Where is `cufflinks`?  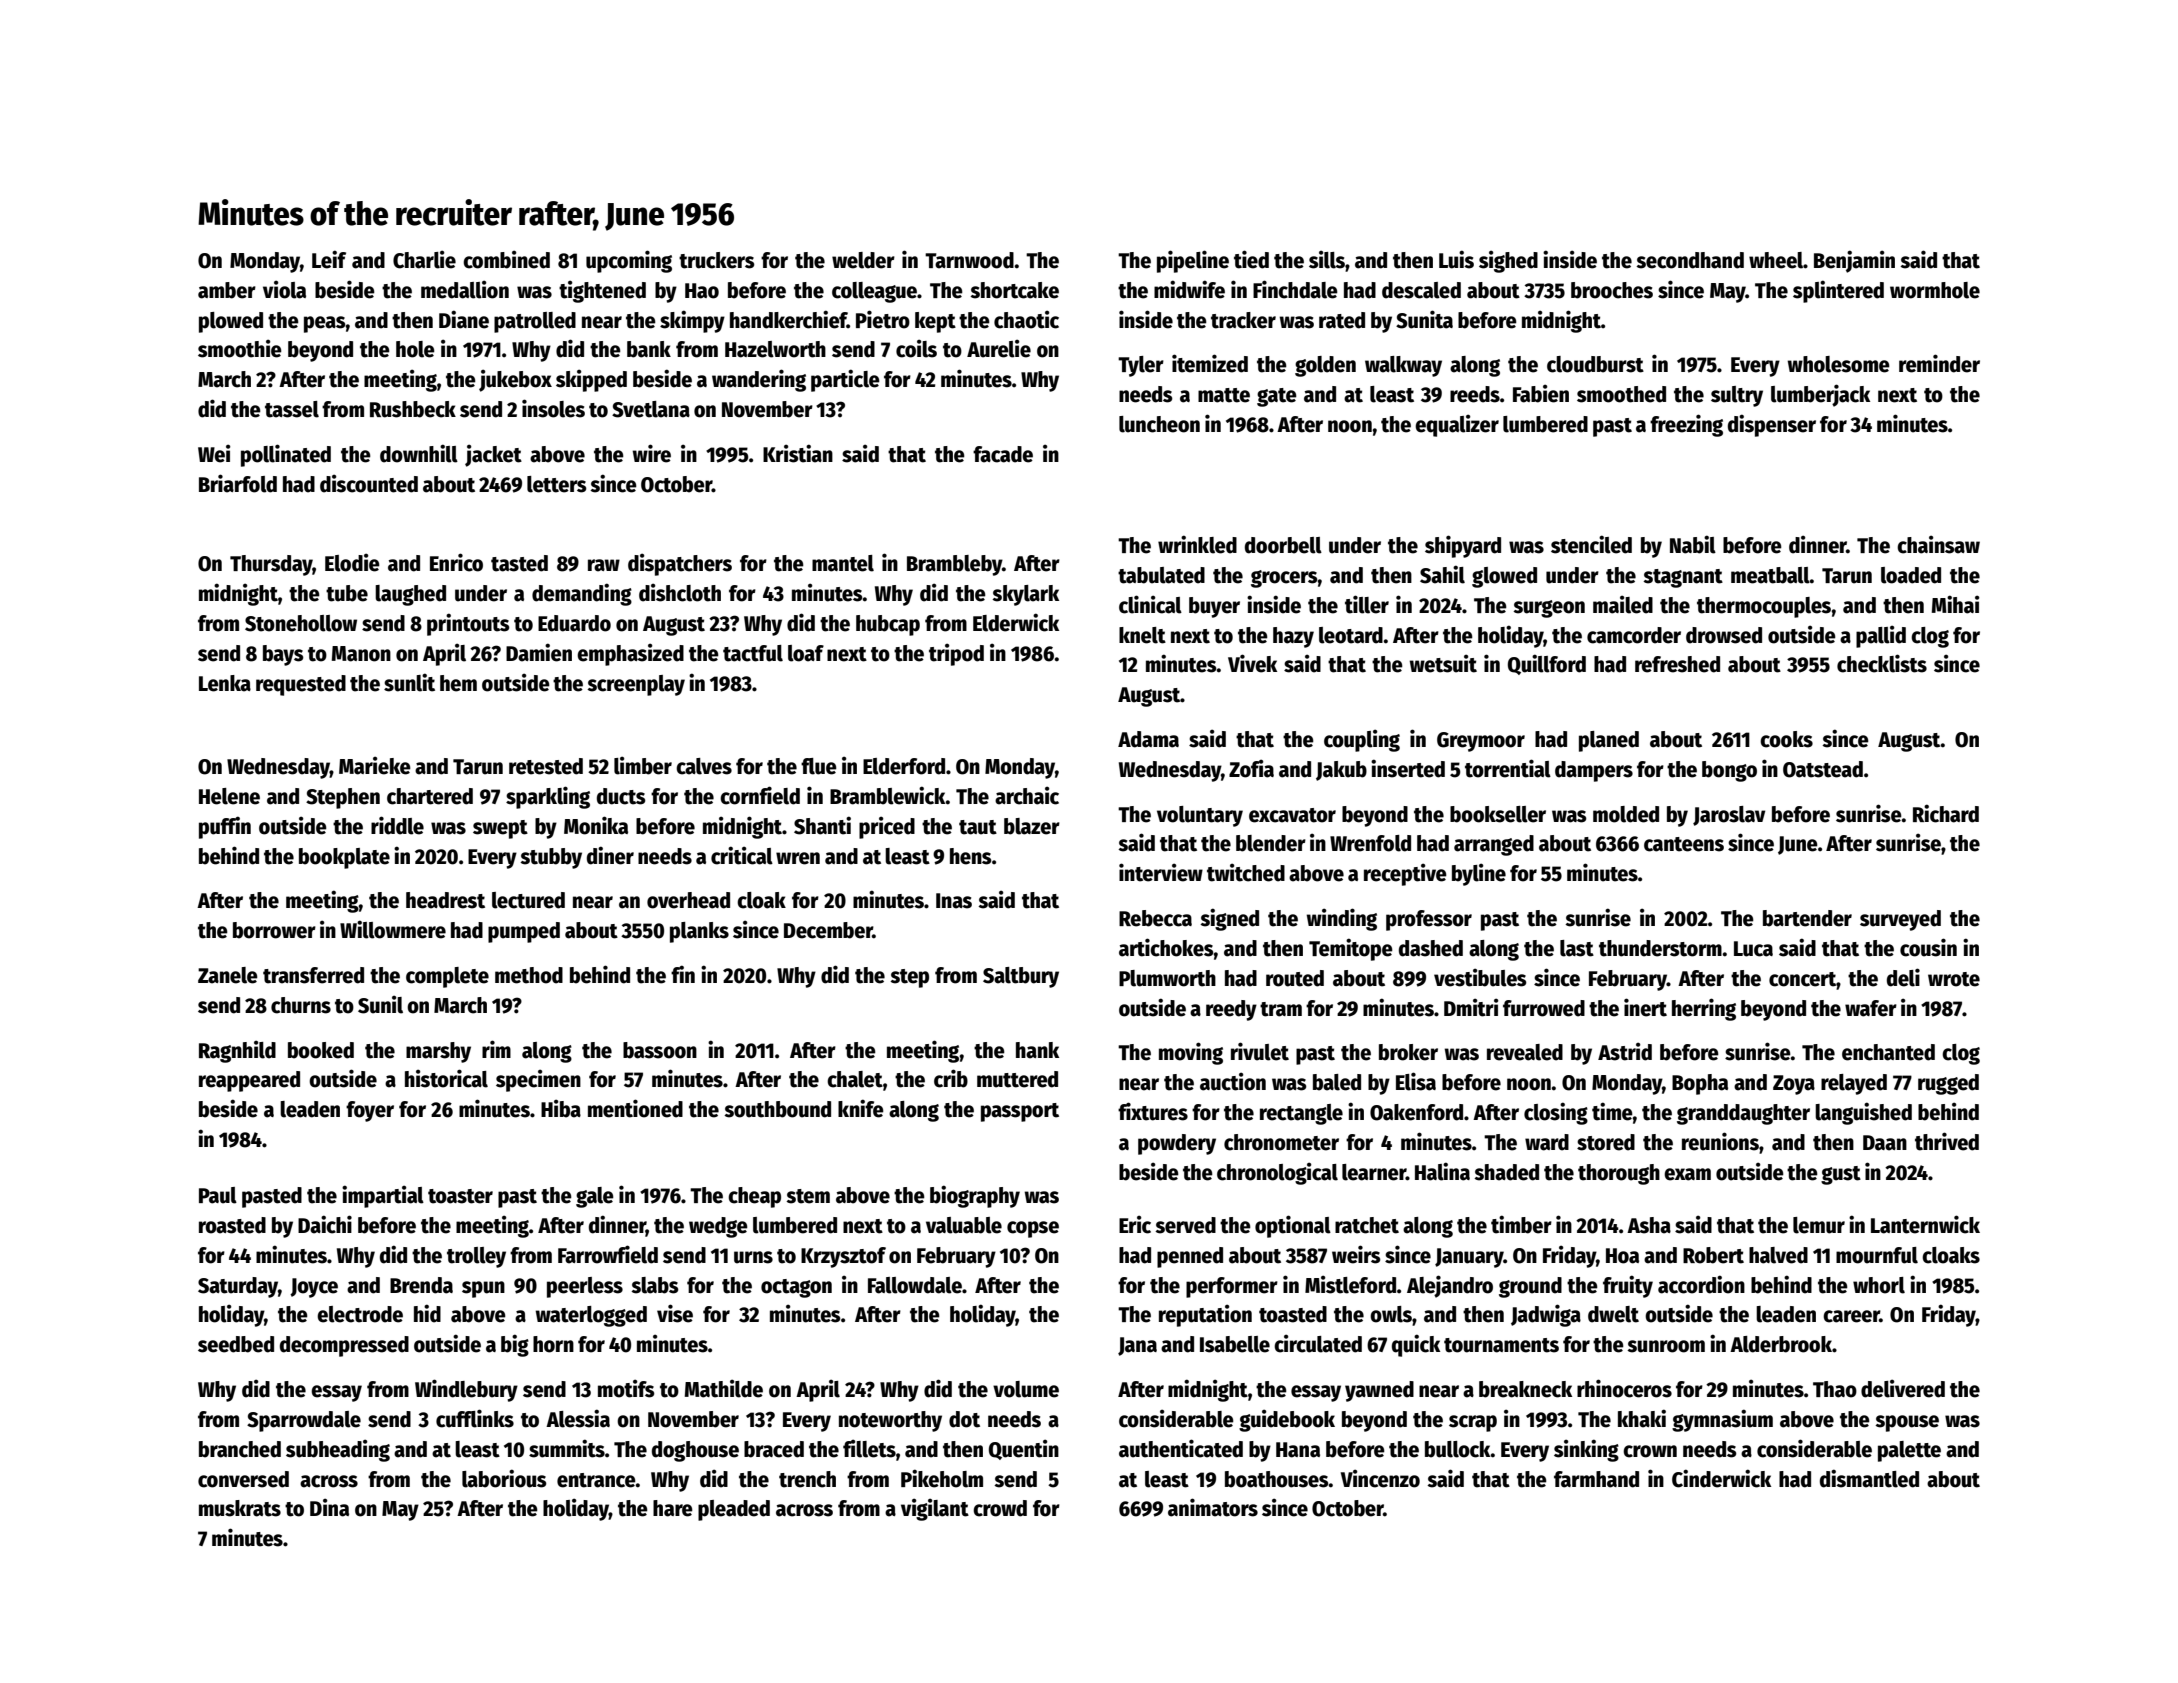 cufflinks is located at coordinates (475, 1418).
